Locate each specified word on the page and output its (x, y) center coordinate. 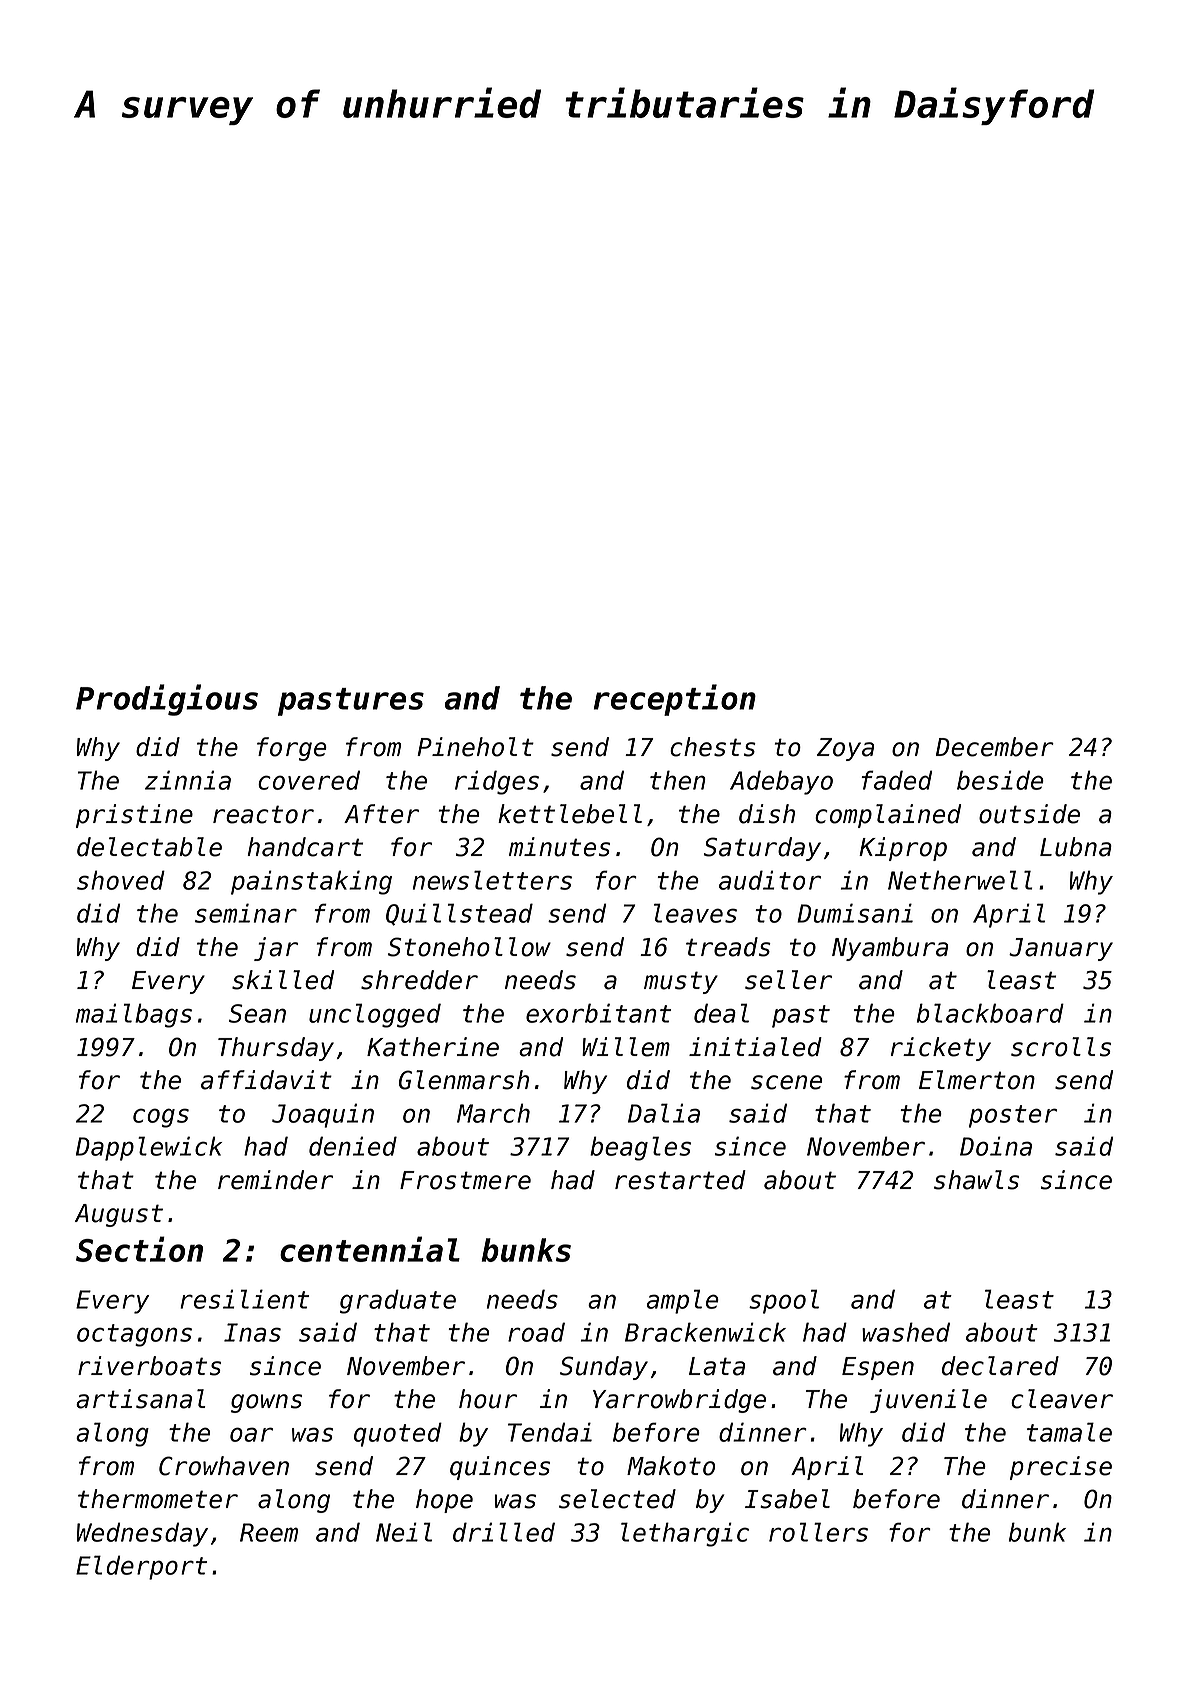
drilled (504, 1532)
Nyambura (890, 949)
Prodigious (167, 700)
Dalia (664, 1113)
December (995, 747)
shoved (121, 880)
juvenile (928, 1401)
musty (681, 982)
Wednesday (142, 1534)
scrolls (1061, 1047)
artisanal (141, 1399)
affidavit (266, 1080)
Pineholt (475, 747)
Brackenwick (705, 1332)
